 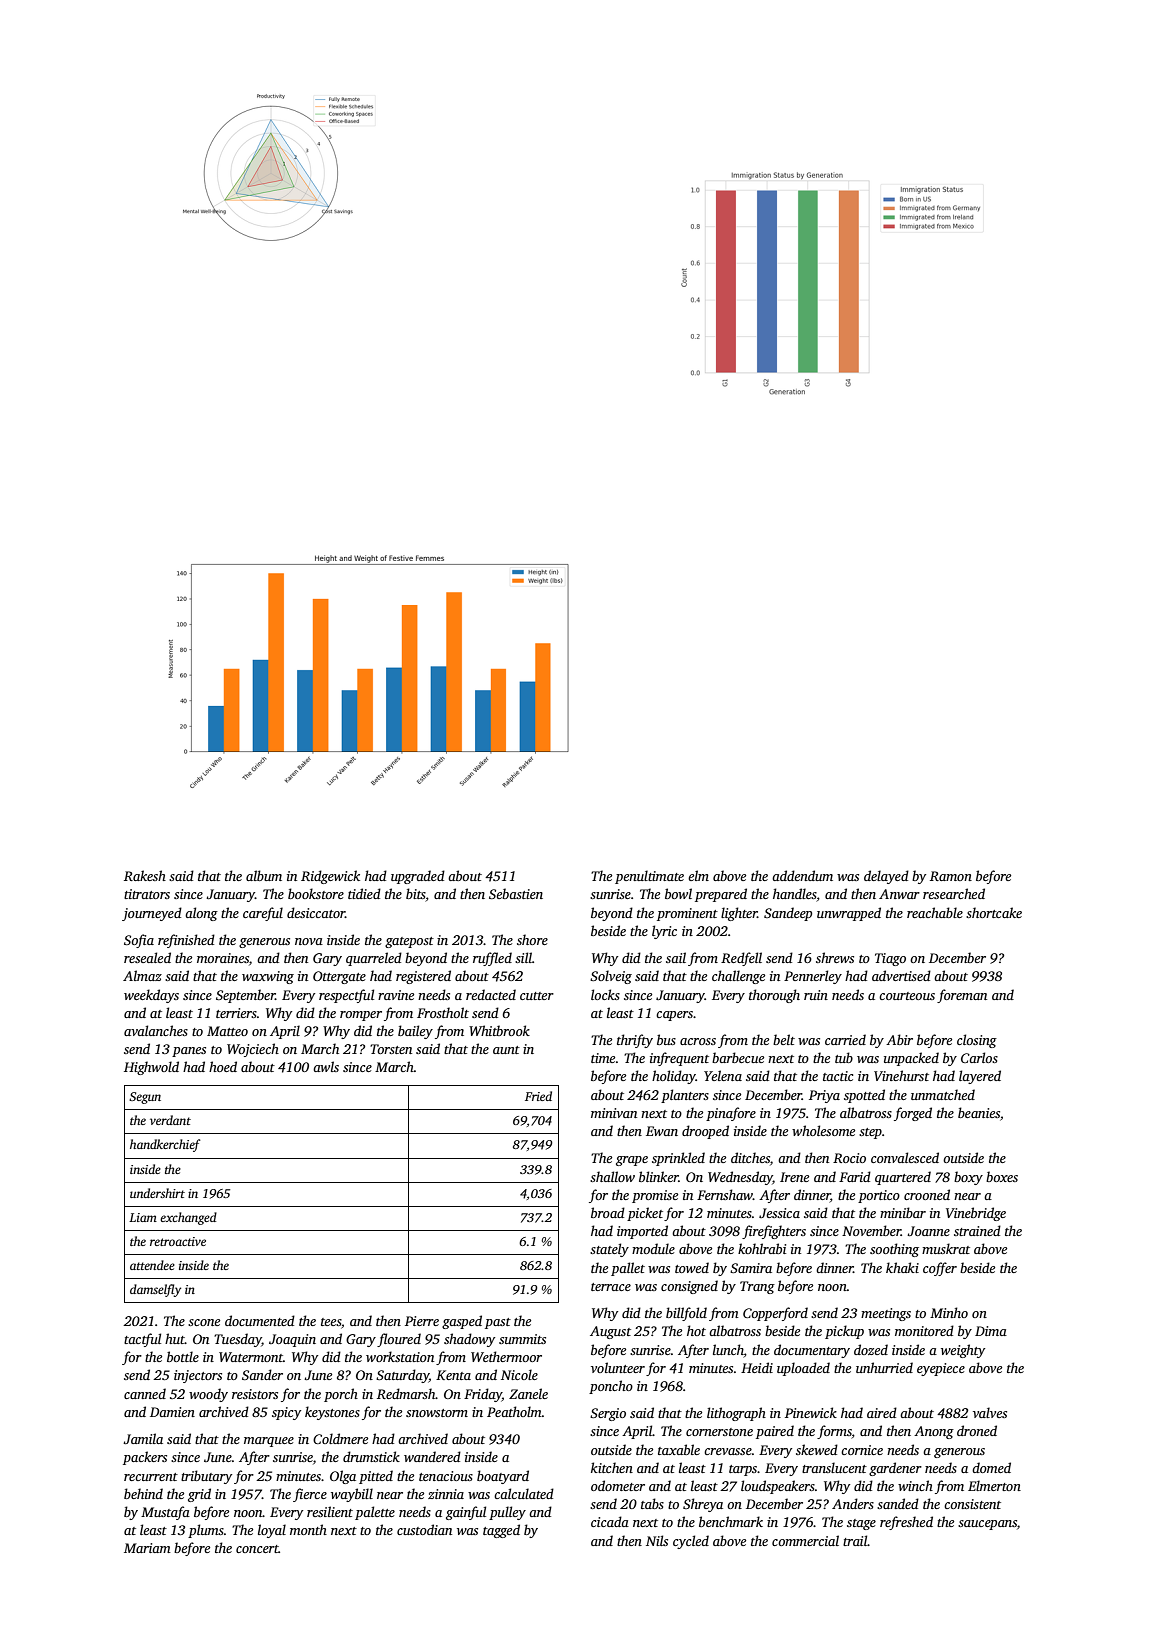 I want to click on bus, so click(x=666, y=1039).
